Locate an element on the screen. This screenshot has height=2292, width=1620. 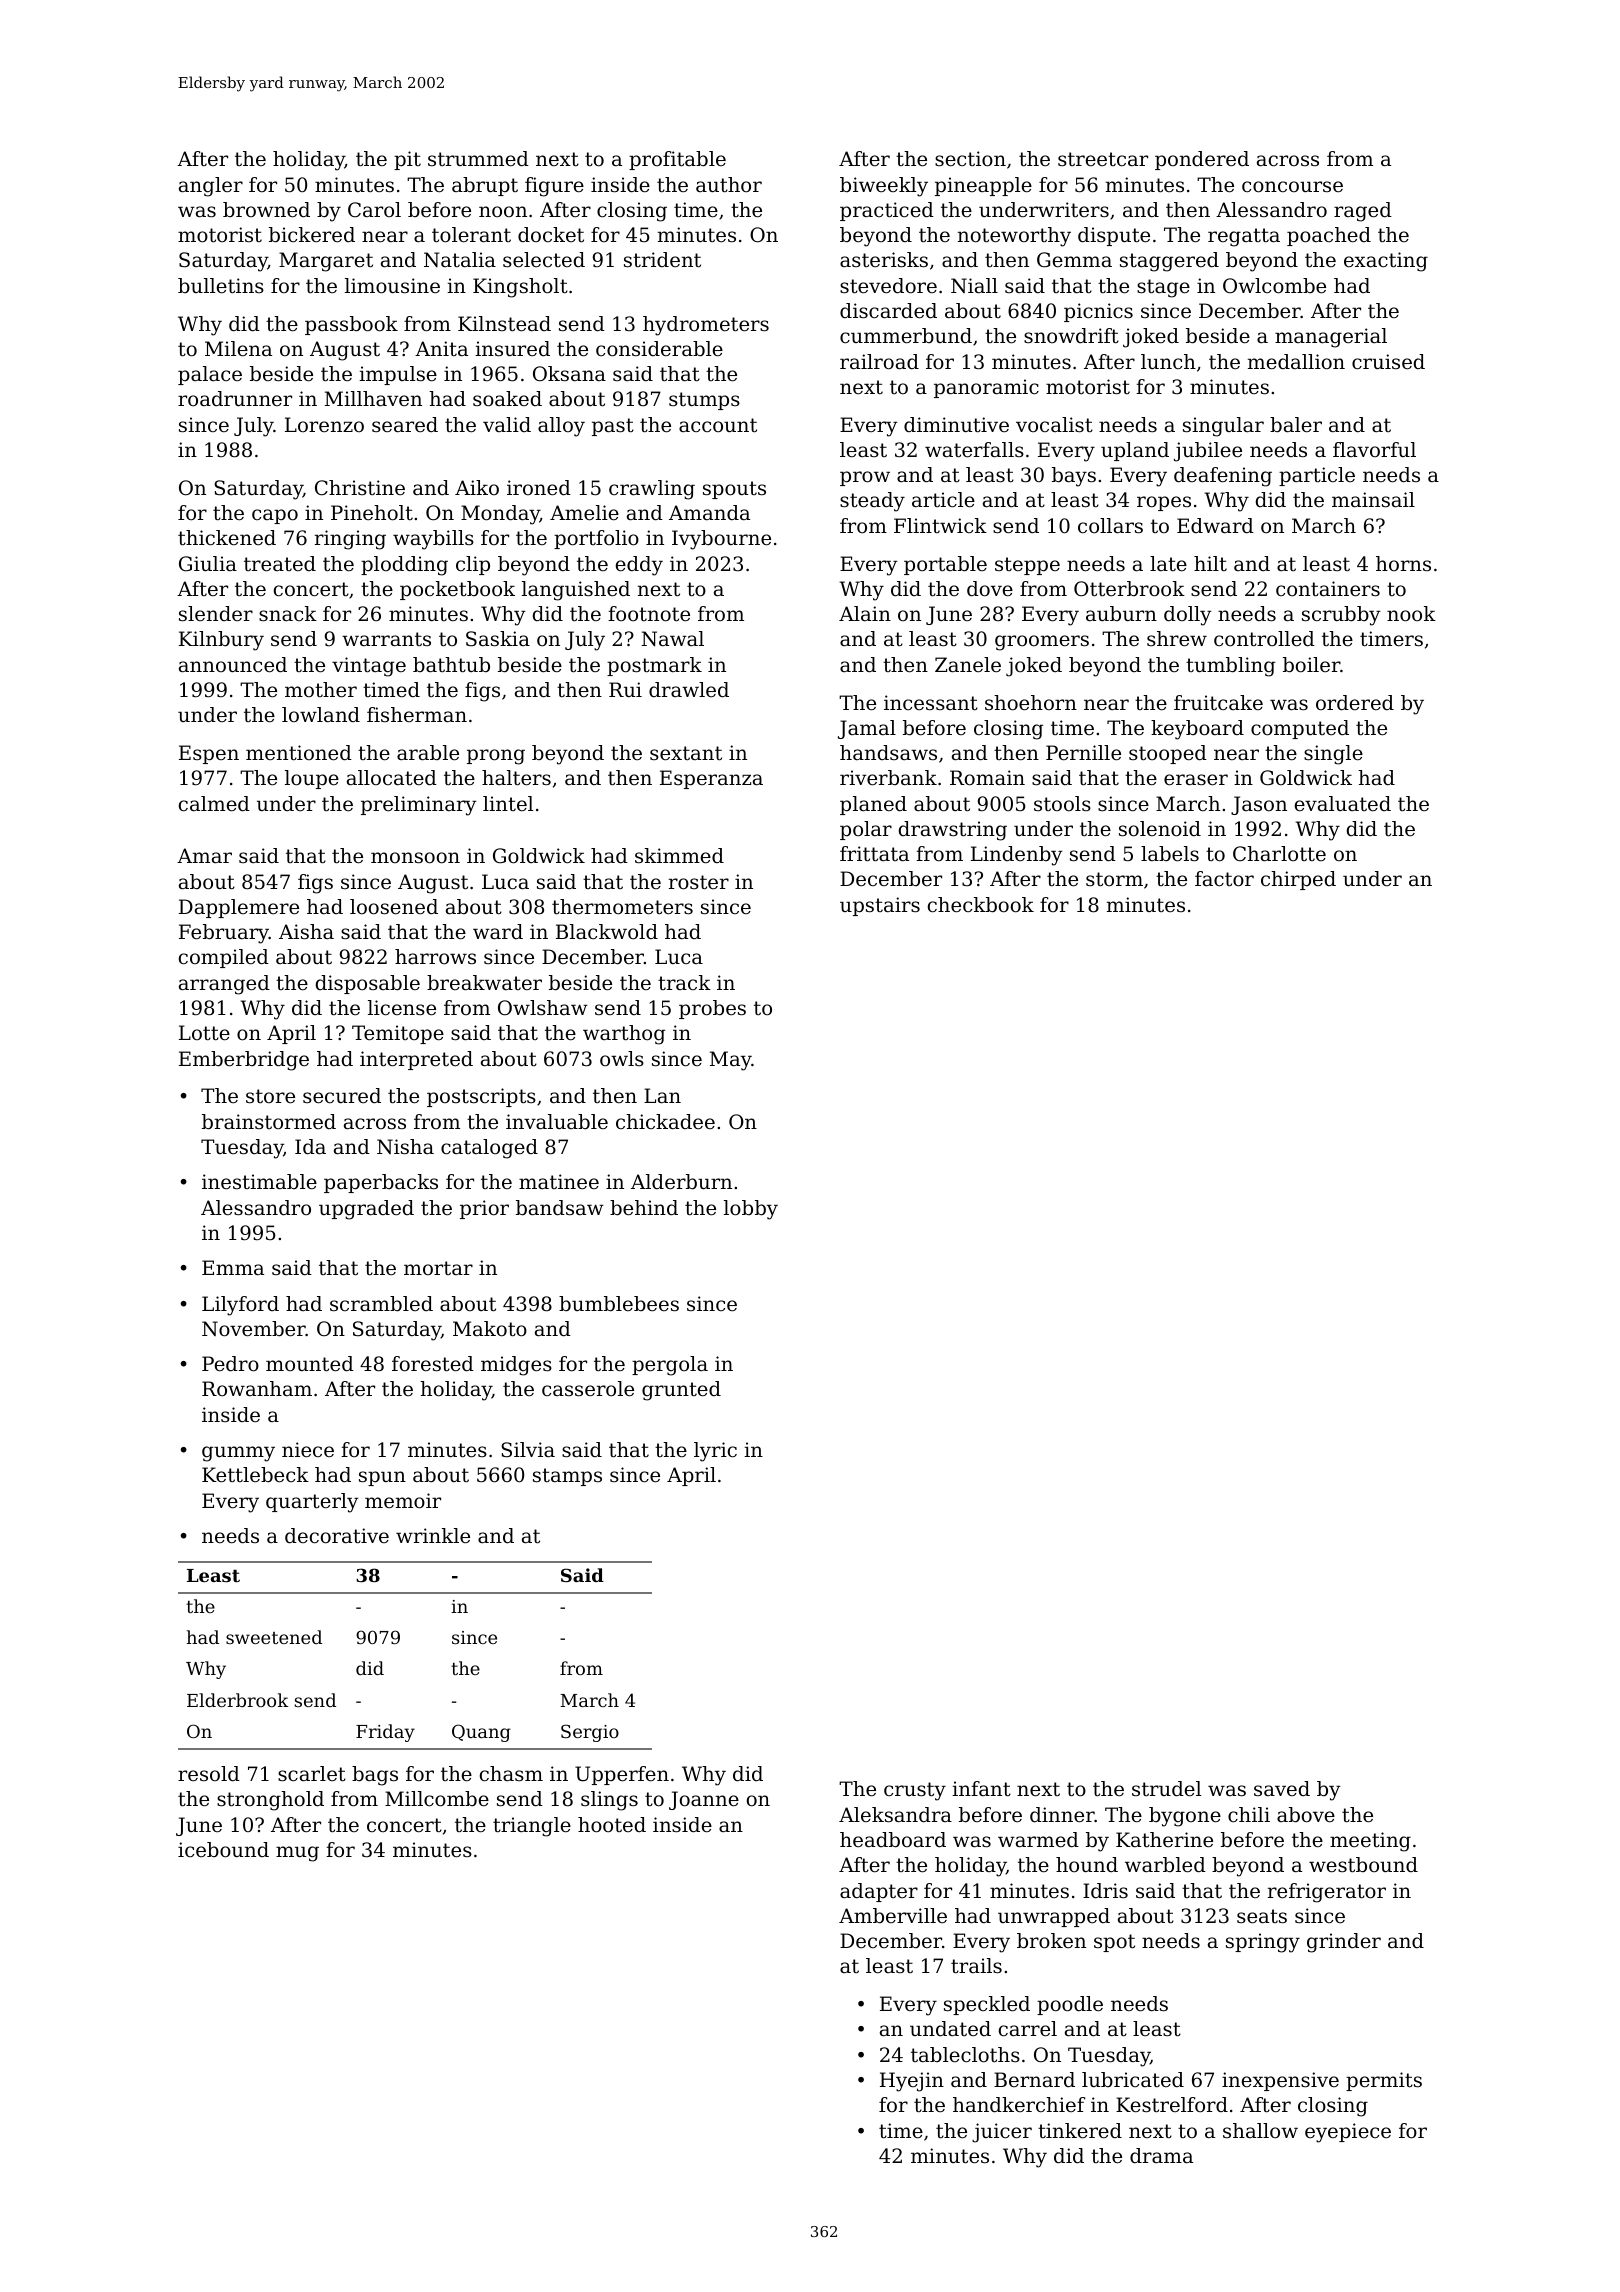
chirped is located at coordinates (1298, 880).
